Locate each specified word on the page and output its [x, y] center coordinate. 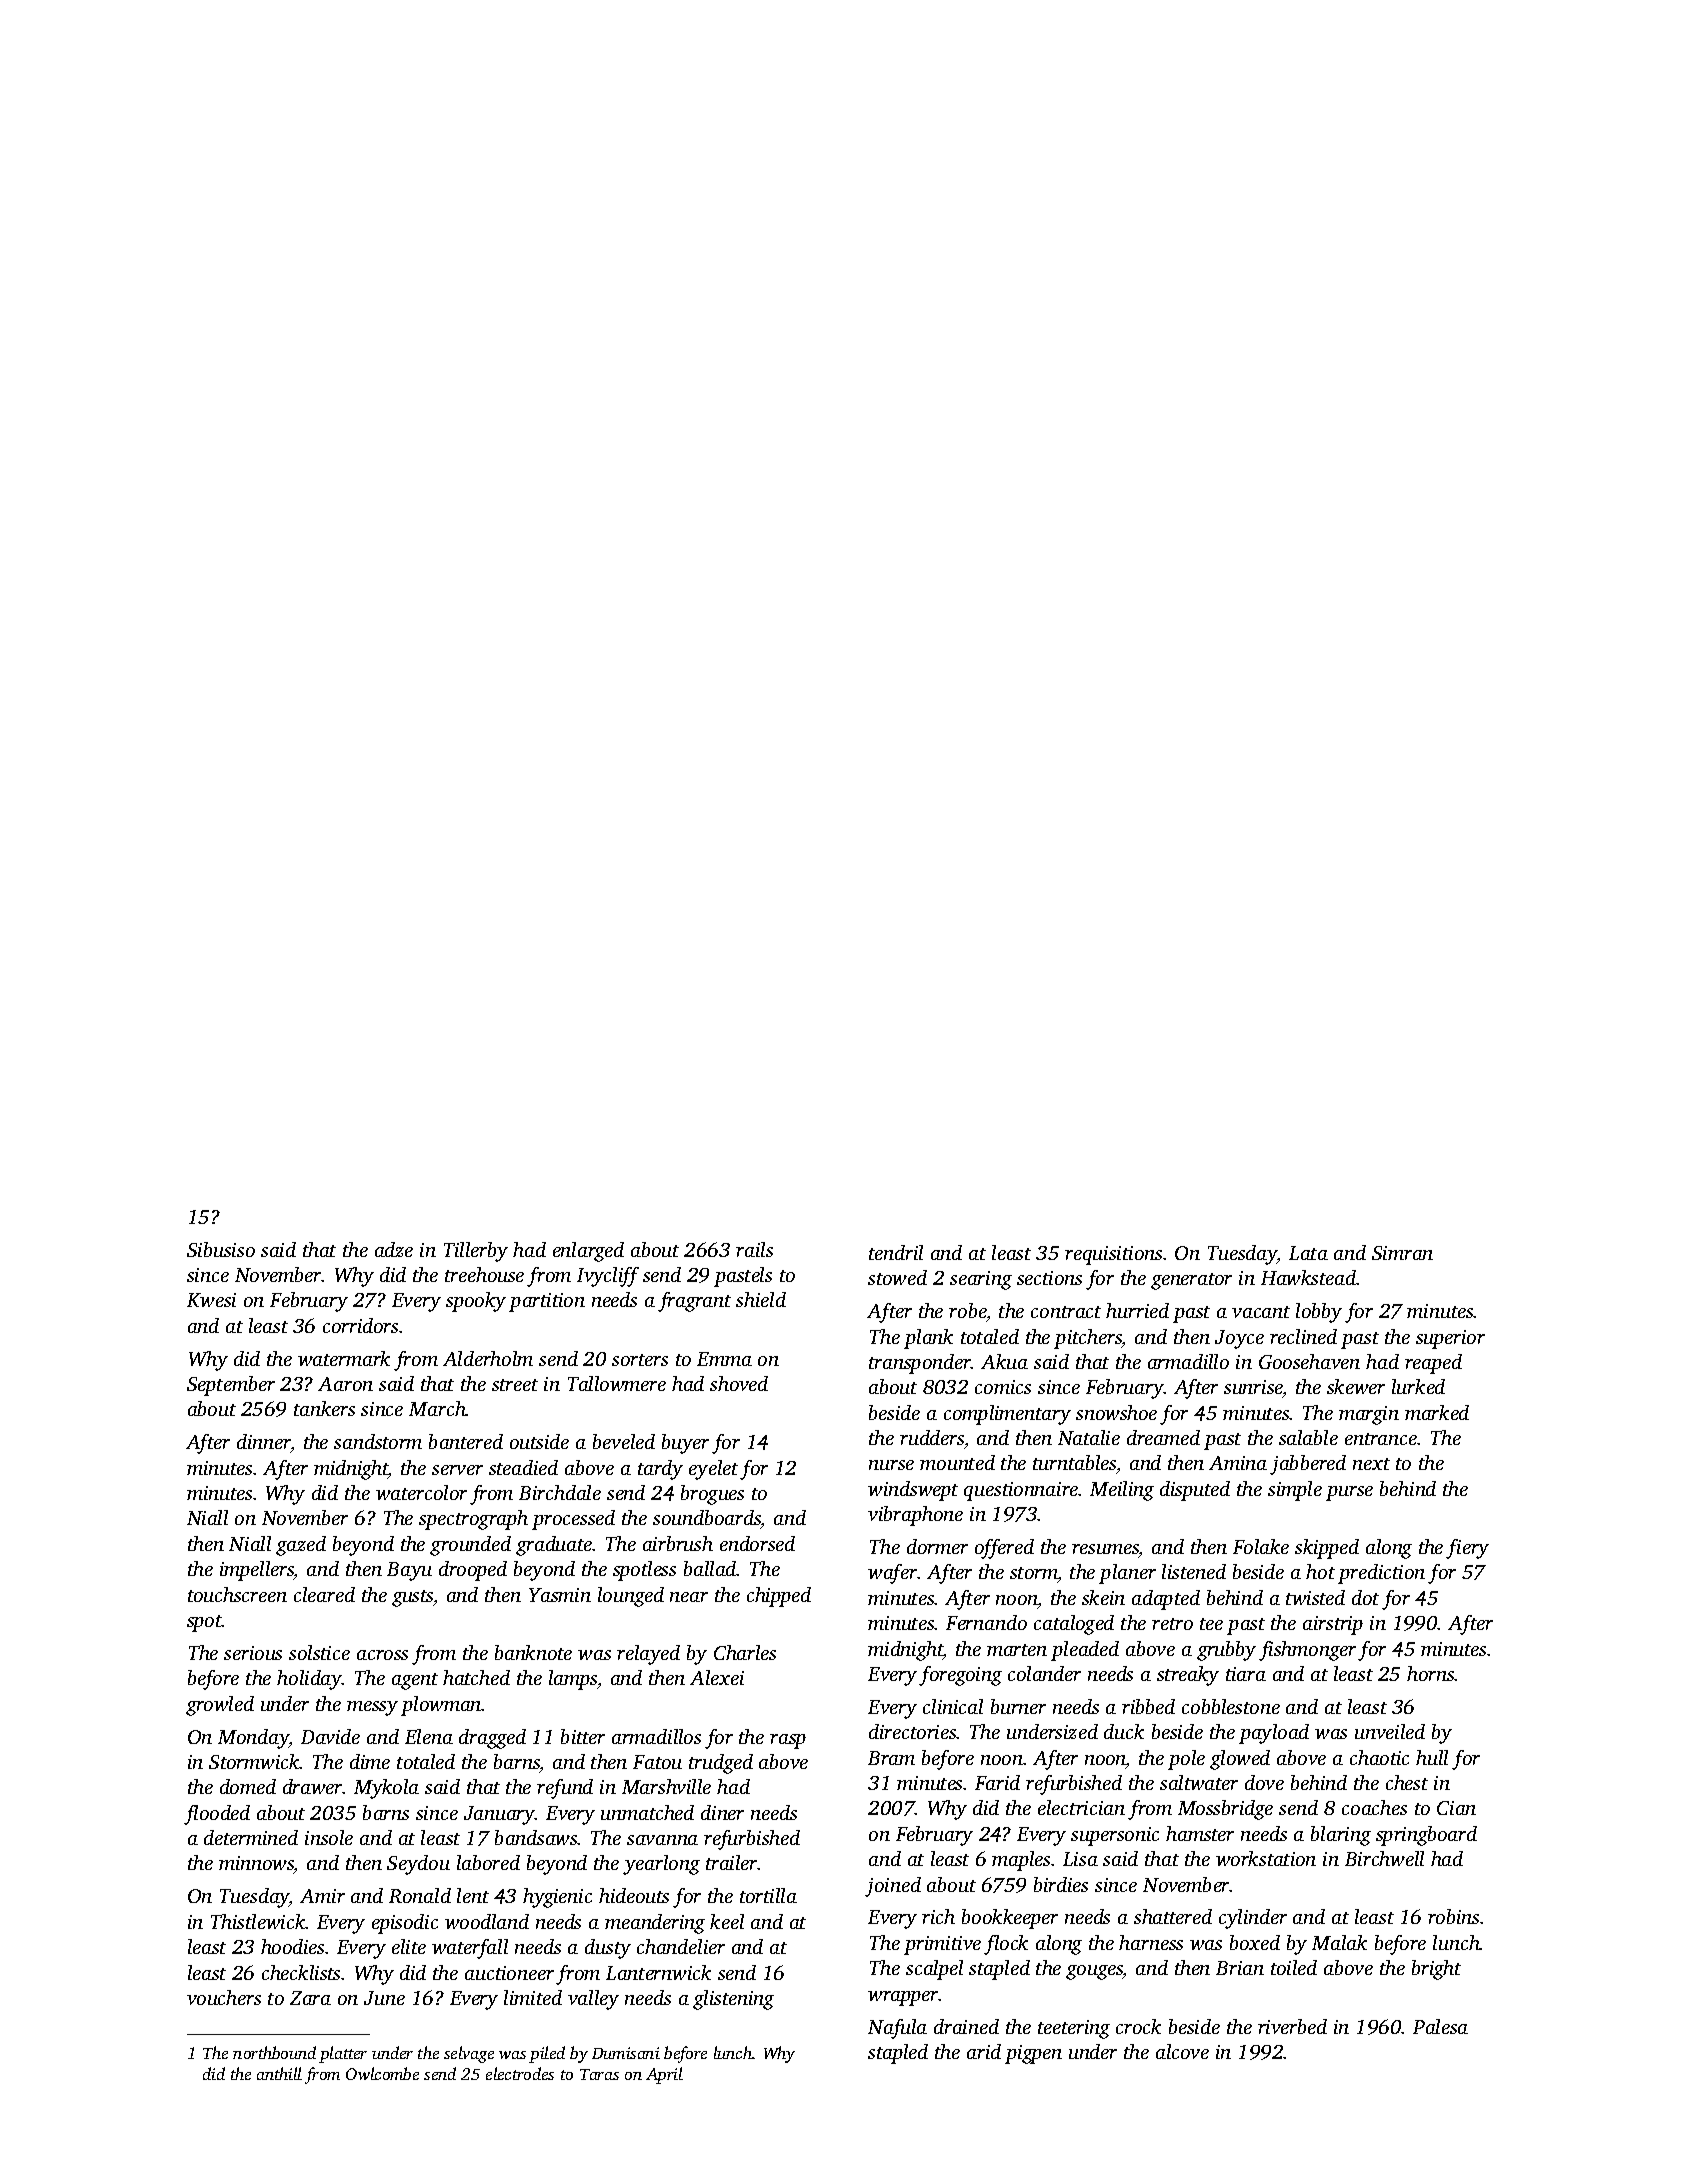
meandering [655, 1924]
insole [329, 1837]
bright [1436, 1970]
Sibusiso [221, 1249]
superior [1450, 1339]
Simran [1402, 1253]
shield [761, 1299]
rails [754, 1249]
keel [727, 1921]
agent [415, 1681]
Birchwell [1384, 1858]
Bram [891, 1758]
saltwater [1199, 1782]
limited [533, 1997]
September [231, 1386]
